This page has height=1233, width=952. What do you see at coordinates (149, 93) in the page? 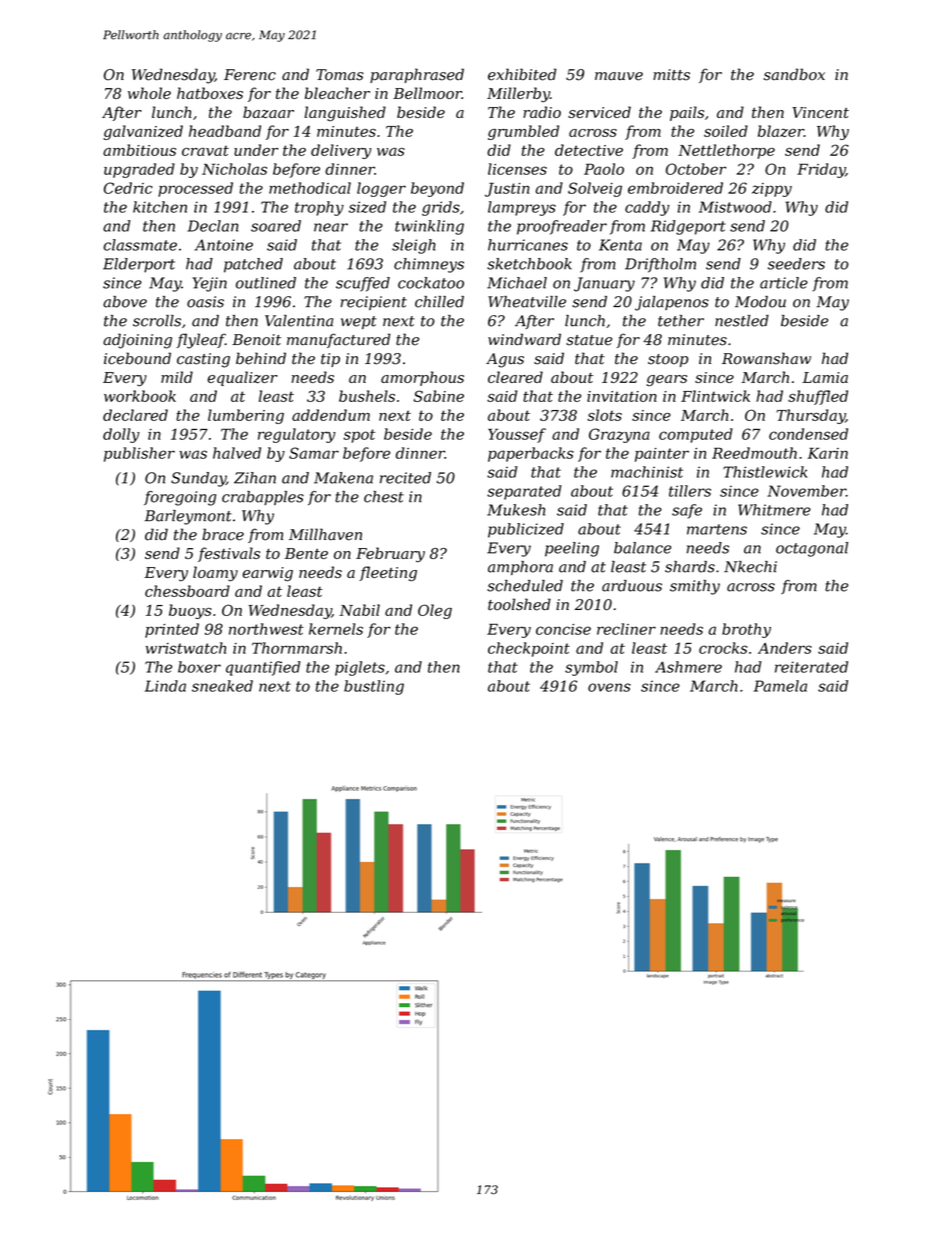
I see `whole` at bounding box center [149, 93].
